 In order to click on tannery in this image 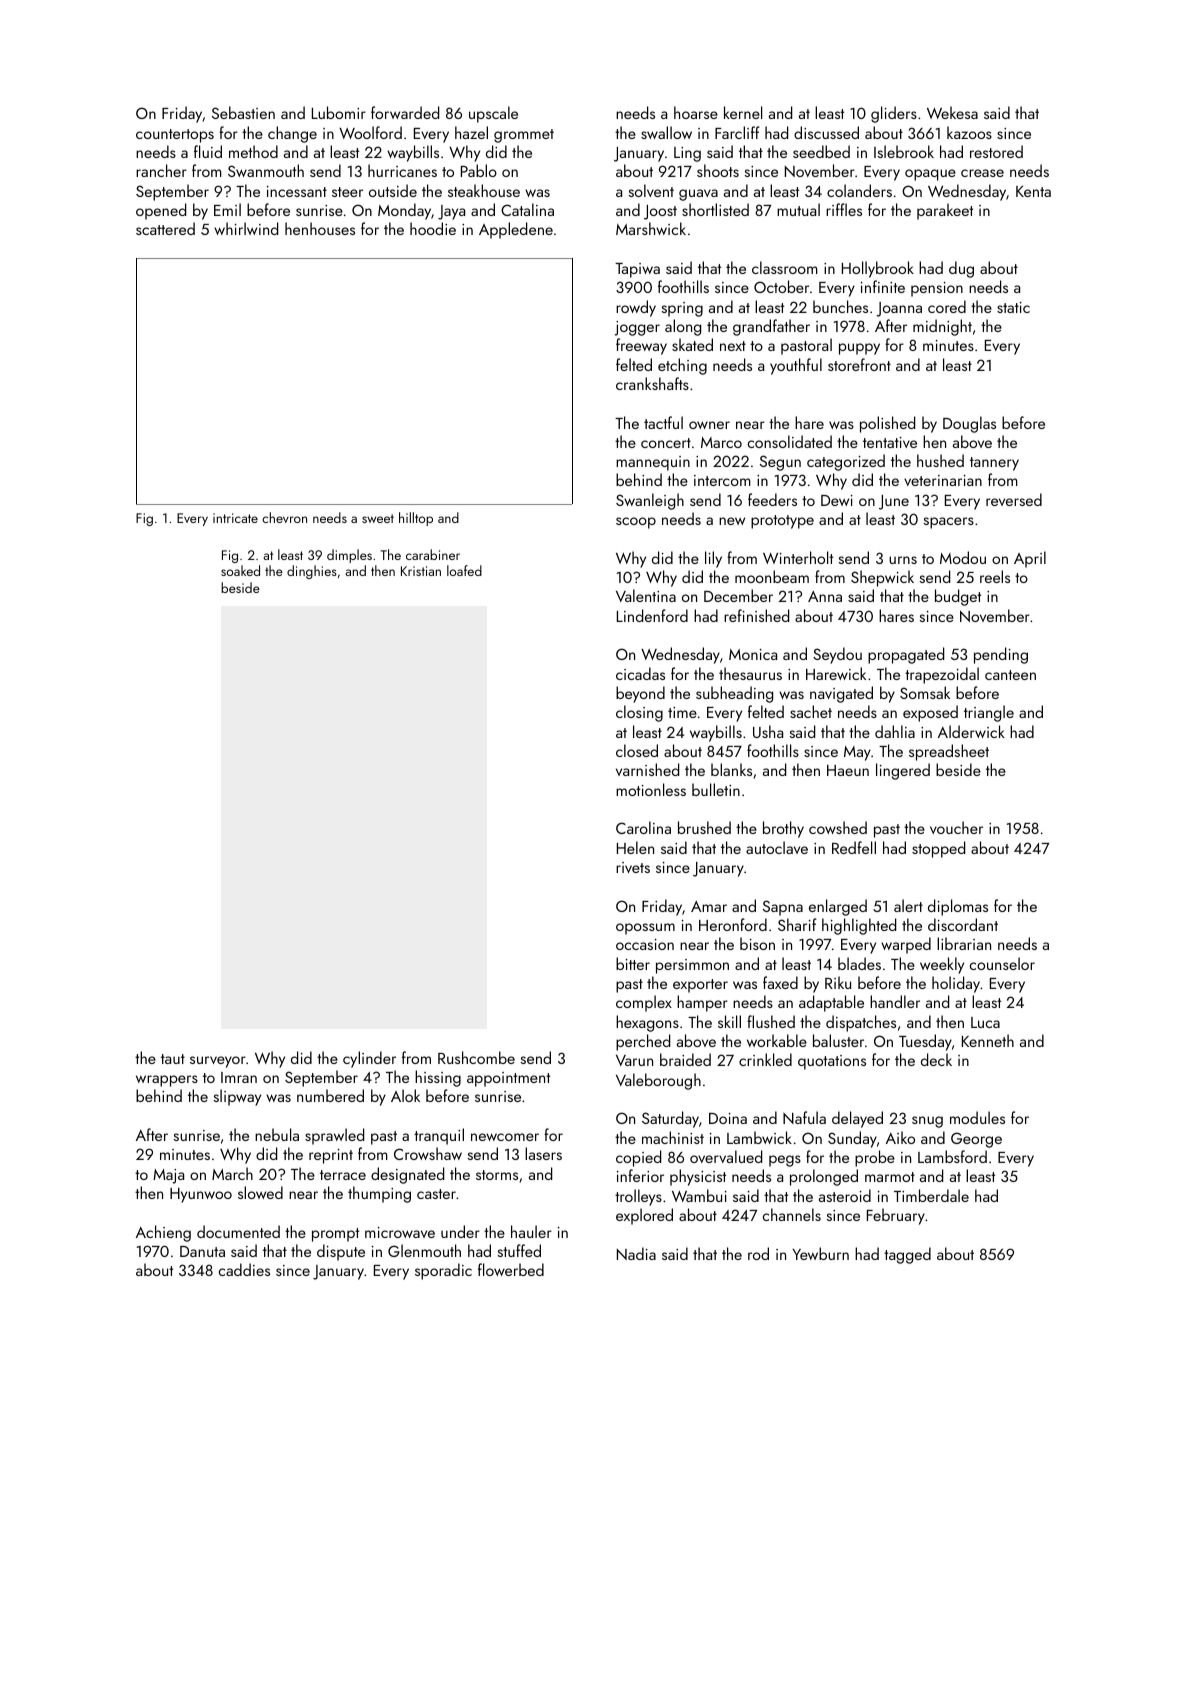, I will do `click(994, 464)`.
